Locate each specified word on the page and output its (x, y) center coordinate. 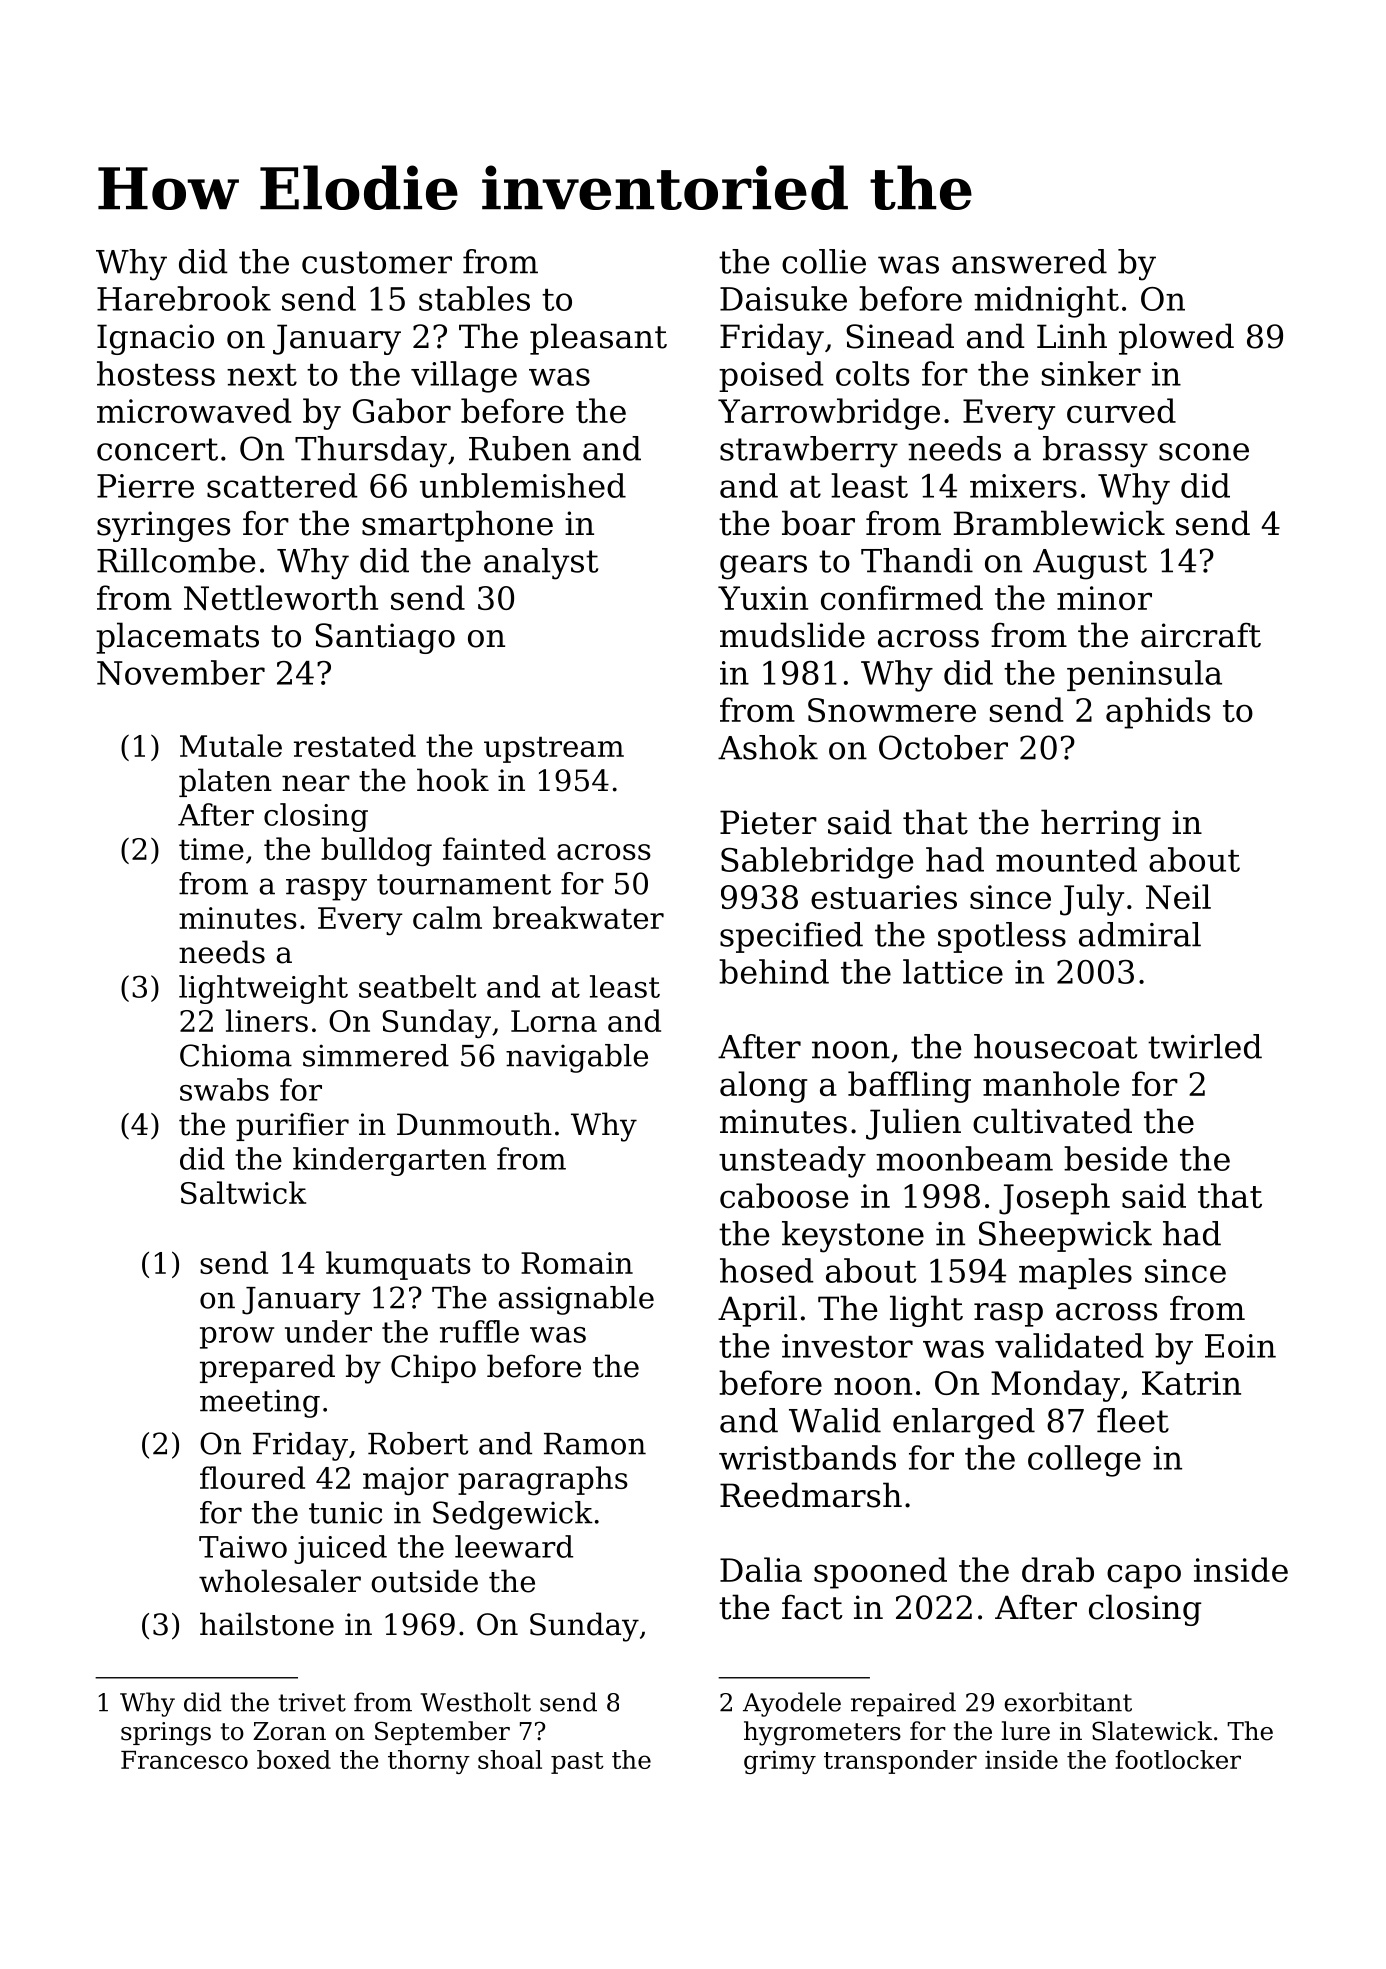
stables (474, 298)
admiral (1140, 934)
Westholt (475, 1702)
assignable (576, 1300)
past (577, 1763)
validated (1069, 1345)
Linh (1072, 335)
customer (377, 262)
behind (774, 971)
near (316, 783)
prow (237, 1338)
